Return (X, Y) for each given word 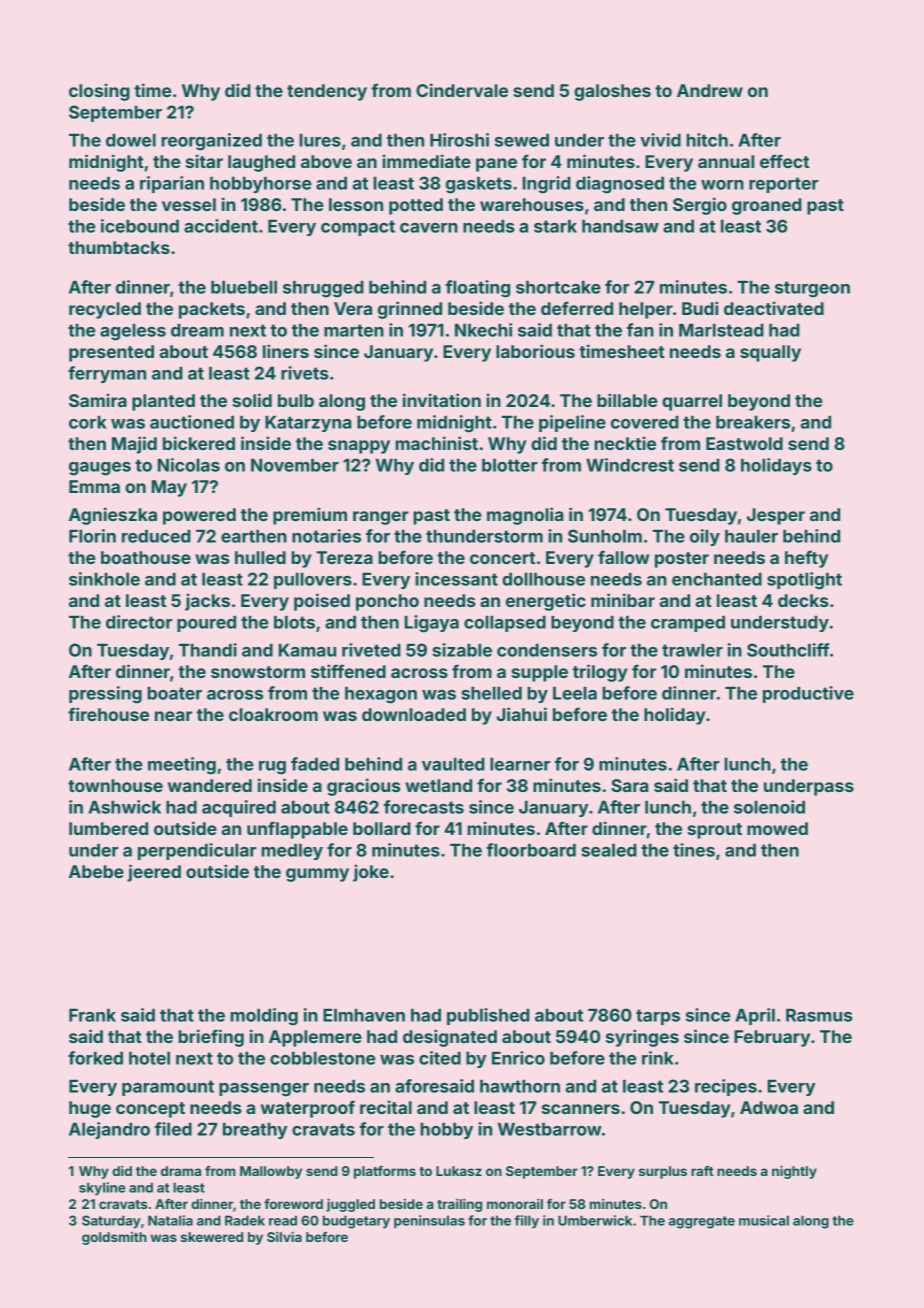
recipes (726, 1087)
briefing (211, 1038)
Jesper (776, 516)
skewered (212, 1237)
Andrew (710, 90)
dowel (131, 140)
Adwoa (769, 1107)
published (488, 1016)
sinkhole (104, 579)
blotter (510, 465)
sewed (522, 140)
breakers (753, 422)
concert (502, 558)
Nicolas (189, 465)
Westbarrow (550, 1129)
